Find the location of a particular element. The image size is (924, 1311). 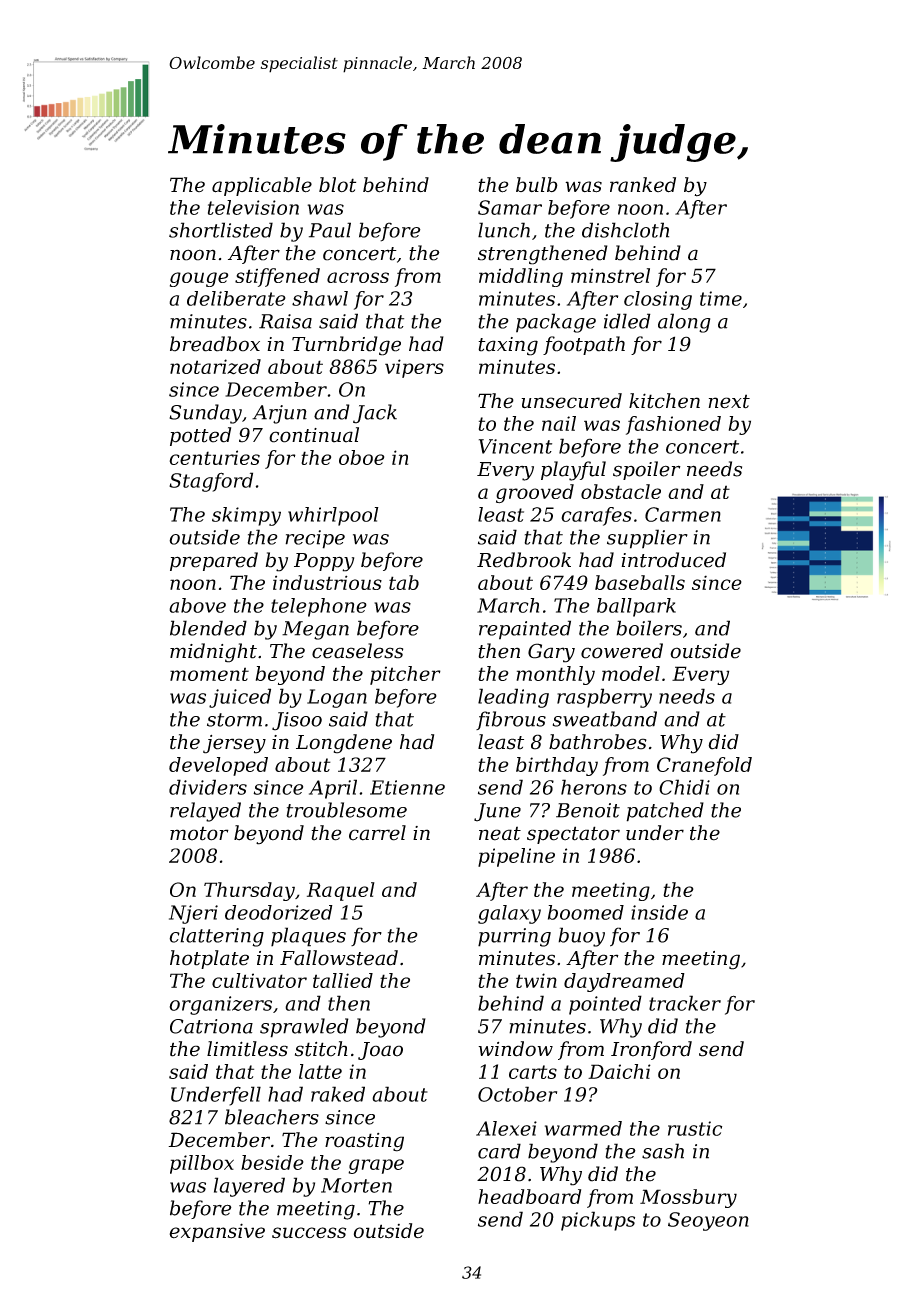

skimpy is located at coordinates (246, 516).
